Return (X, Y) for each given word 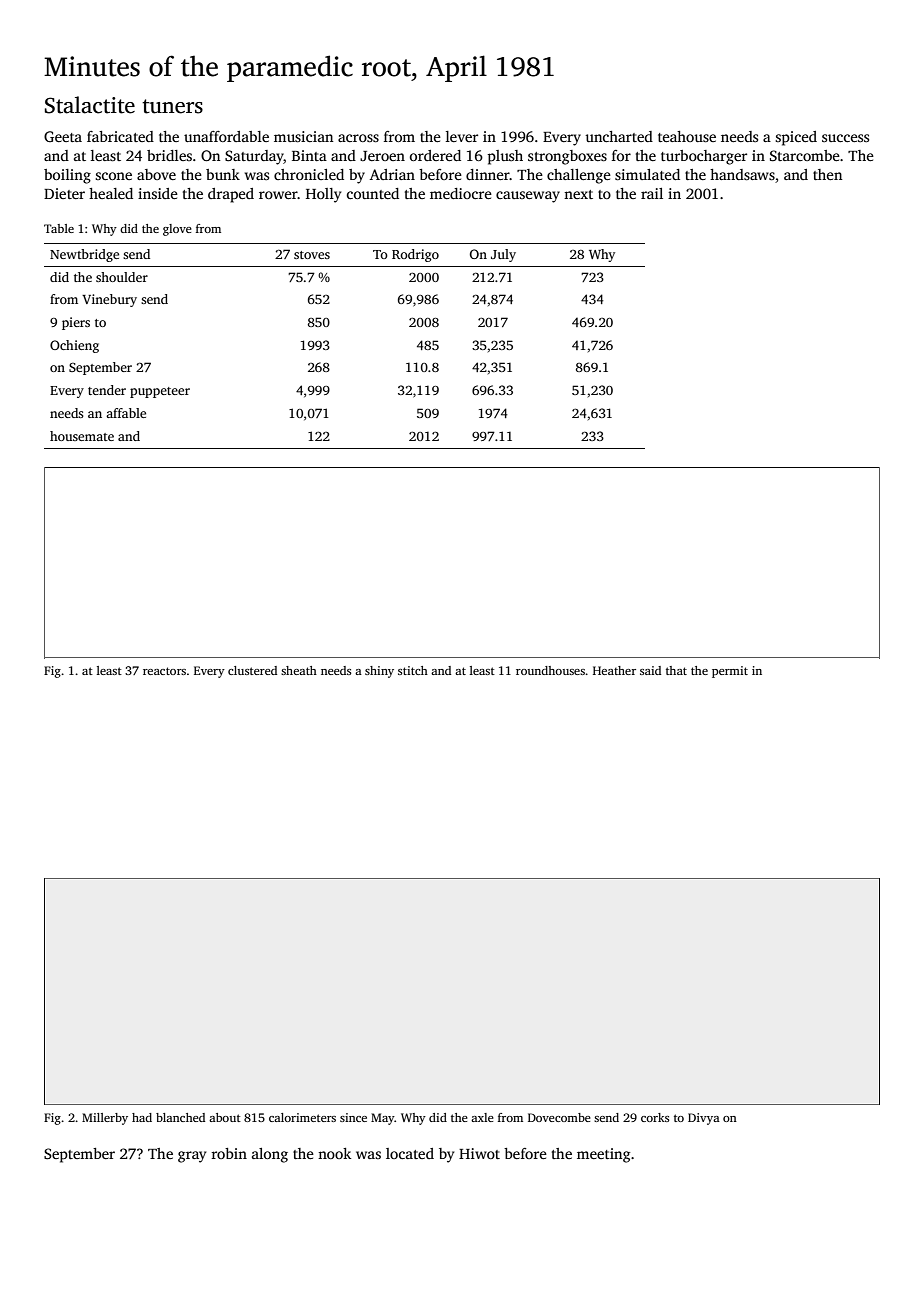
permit (730, 672)
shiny (379, 672)
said (650, 670)
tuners (172, 106)
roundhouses (551, 670)
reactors (164, 671)
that (676, 670)
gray (192, 1157)
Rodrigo (415, 255)
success (845, 138)
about (225, 1117)
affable (126, 413)
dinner (488, 174)
